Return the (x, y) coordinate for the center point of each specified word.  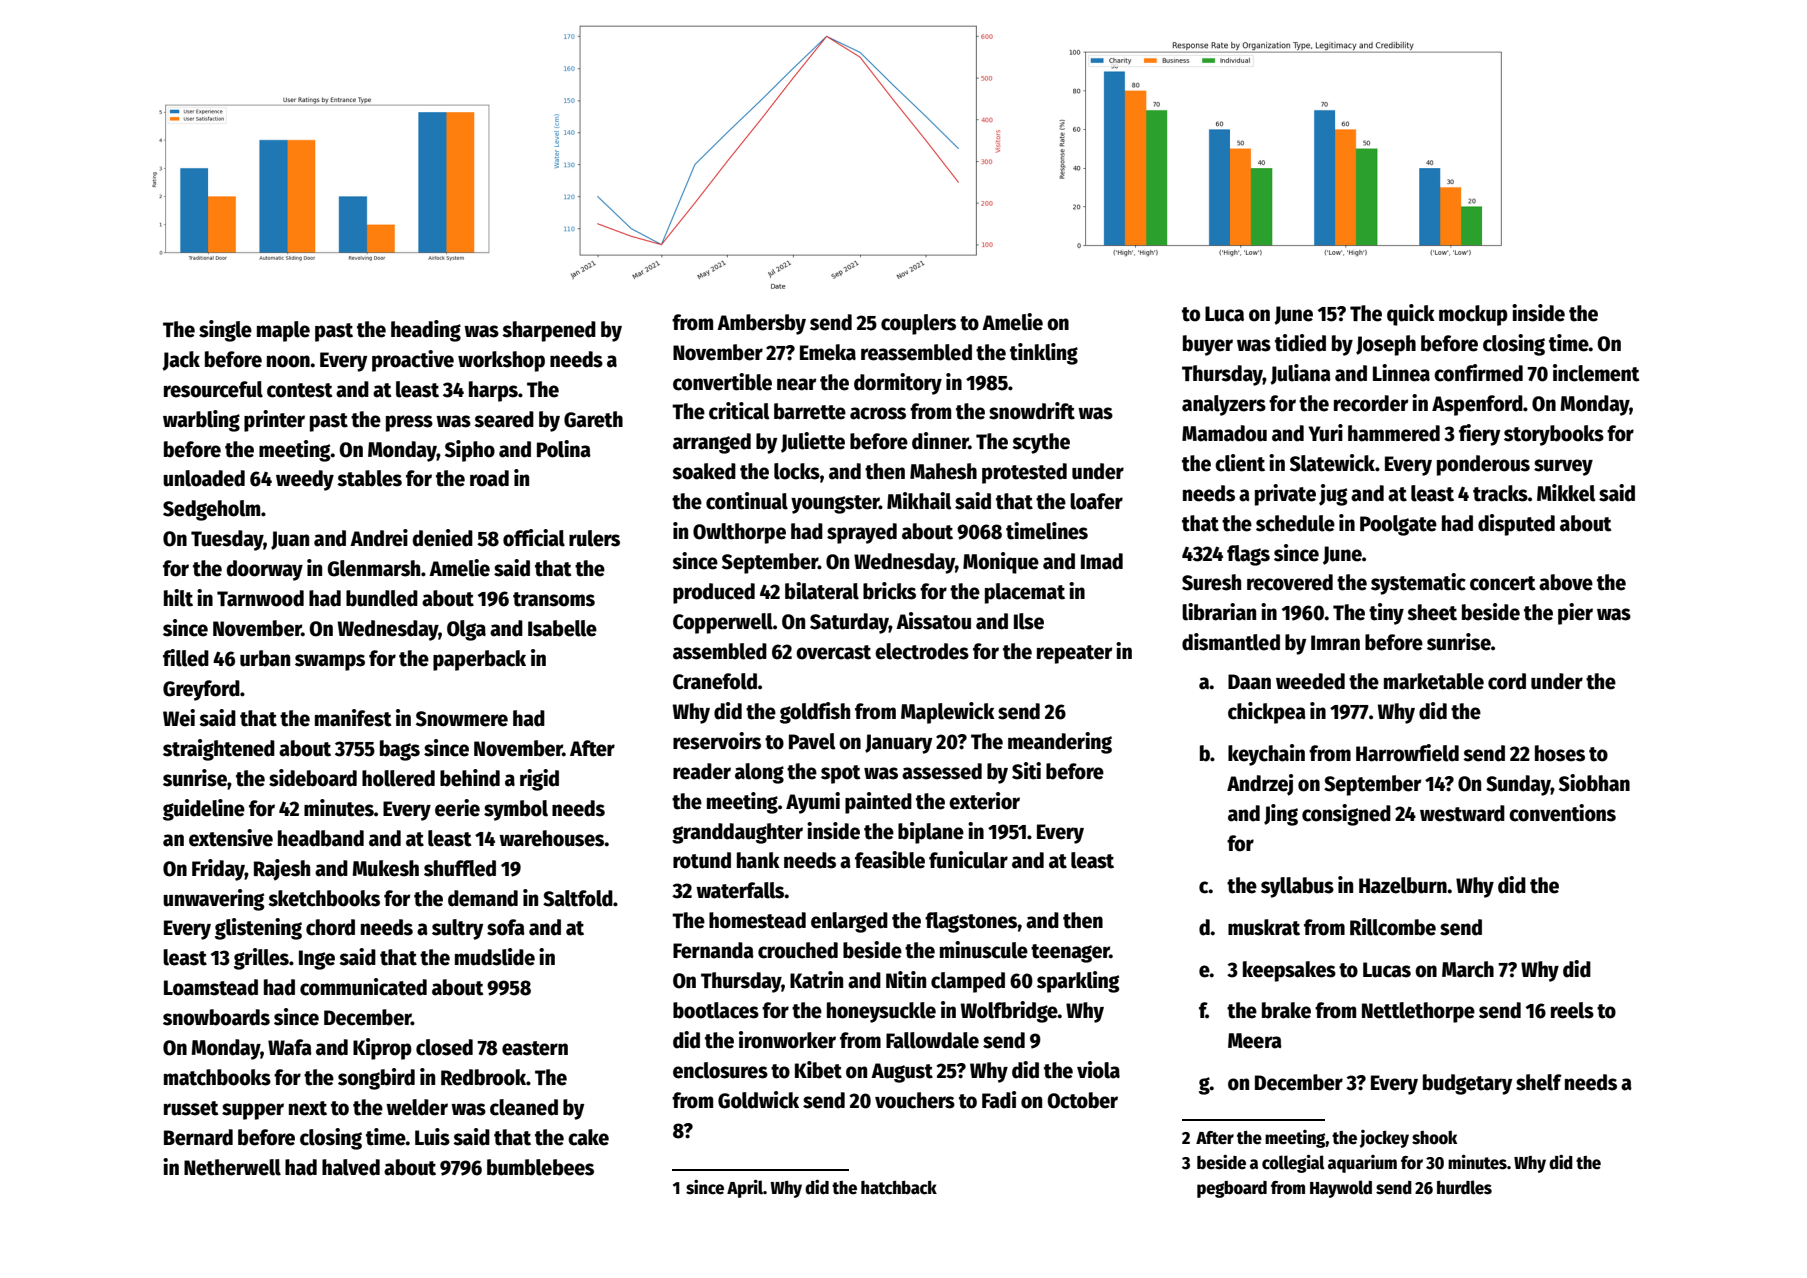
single (225, 331)
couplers (918, 324)
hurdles (1464, 1187)
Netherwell (232, 1167)
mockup (1473, 315)
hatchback (899, 1187)
